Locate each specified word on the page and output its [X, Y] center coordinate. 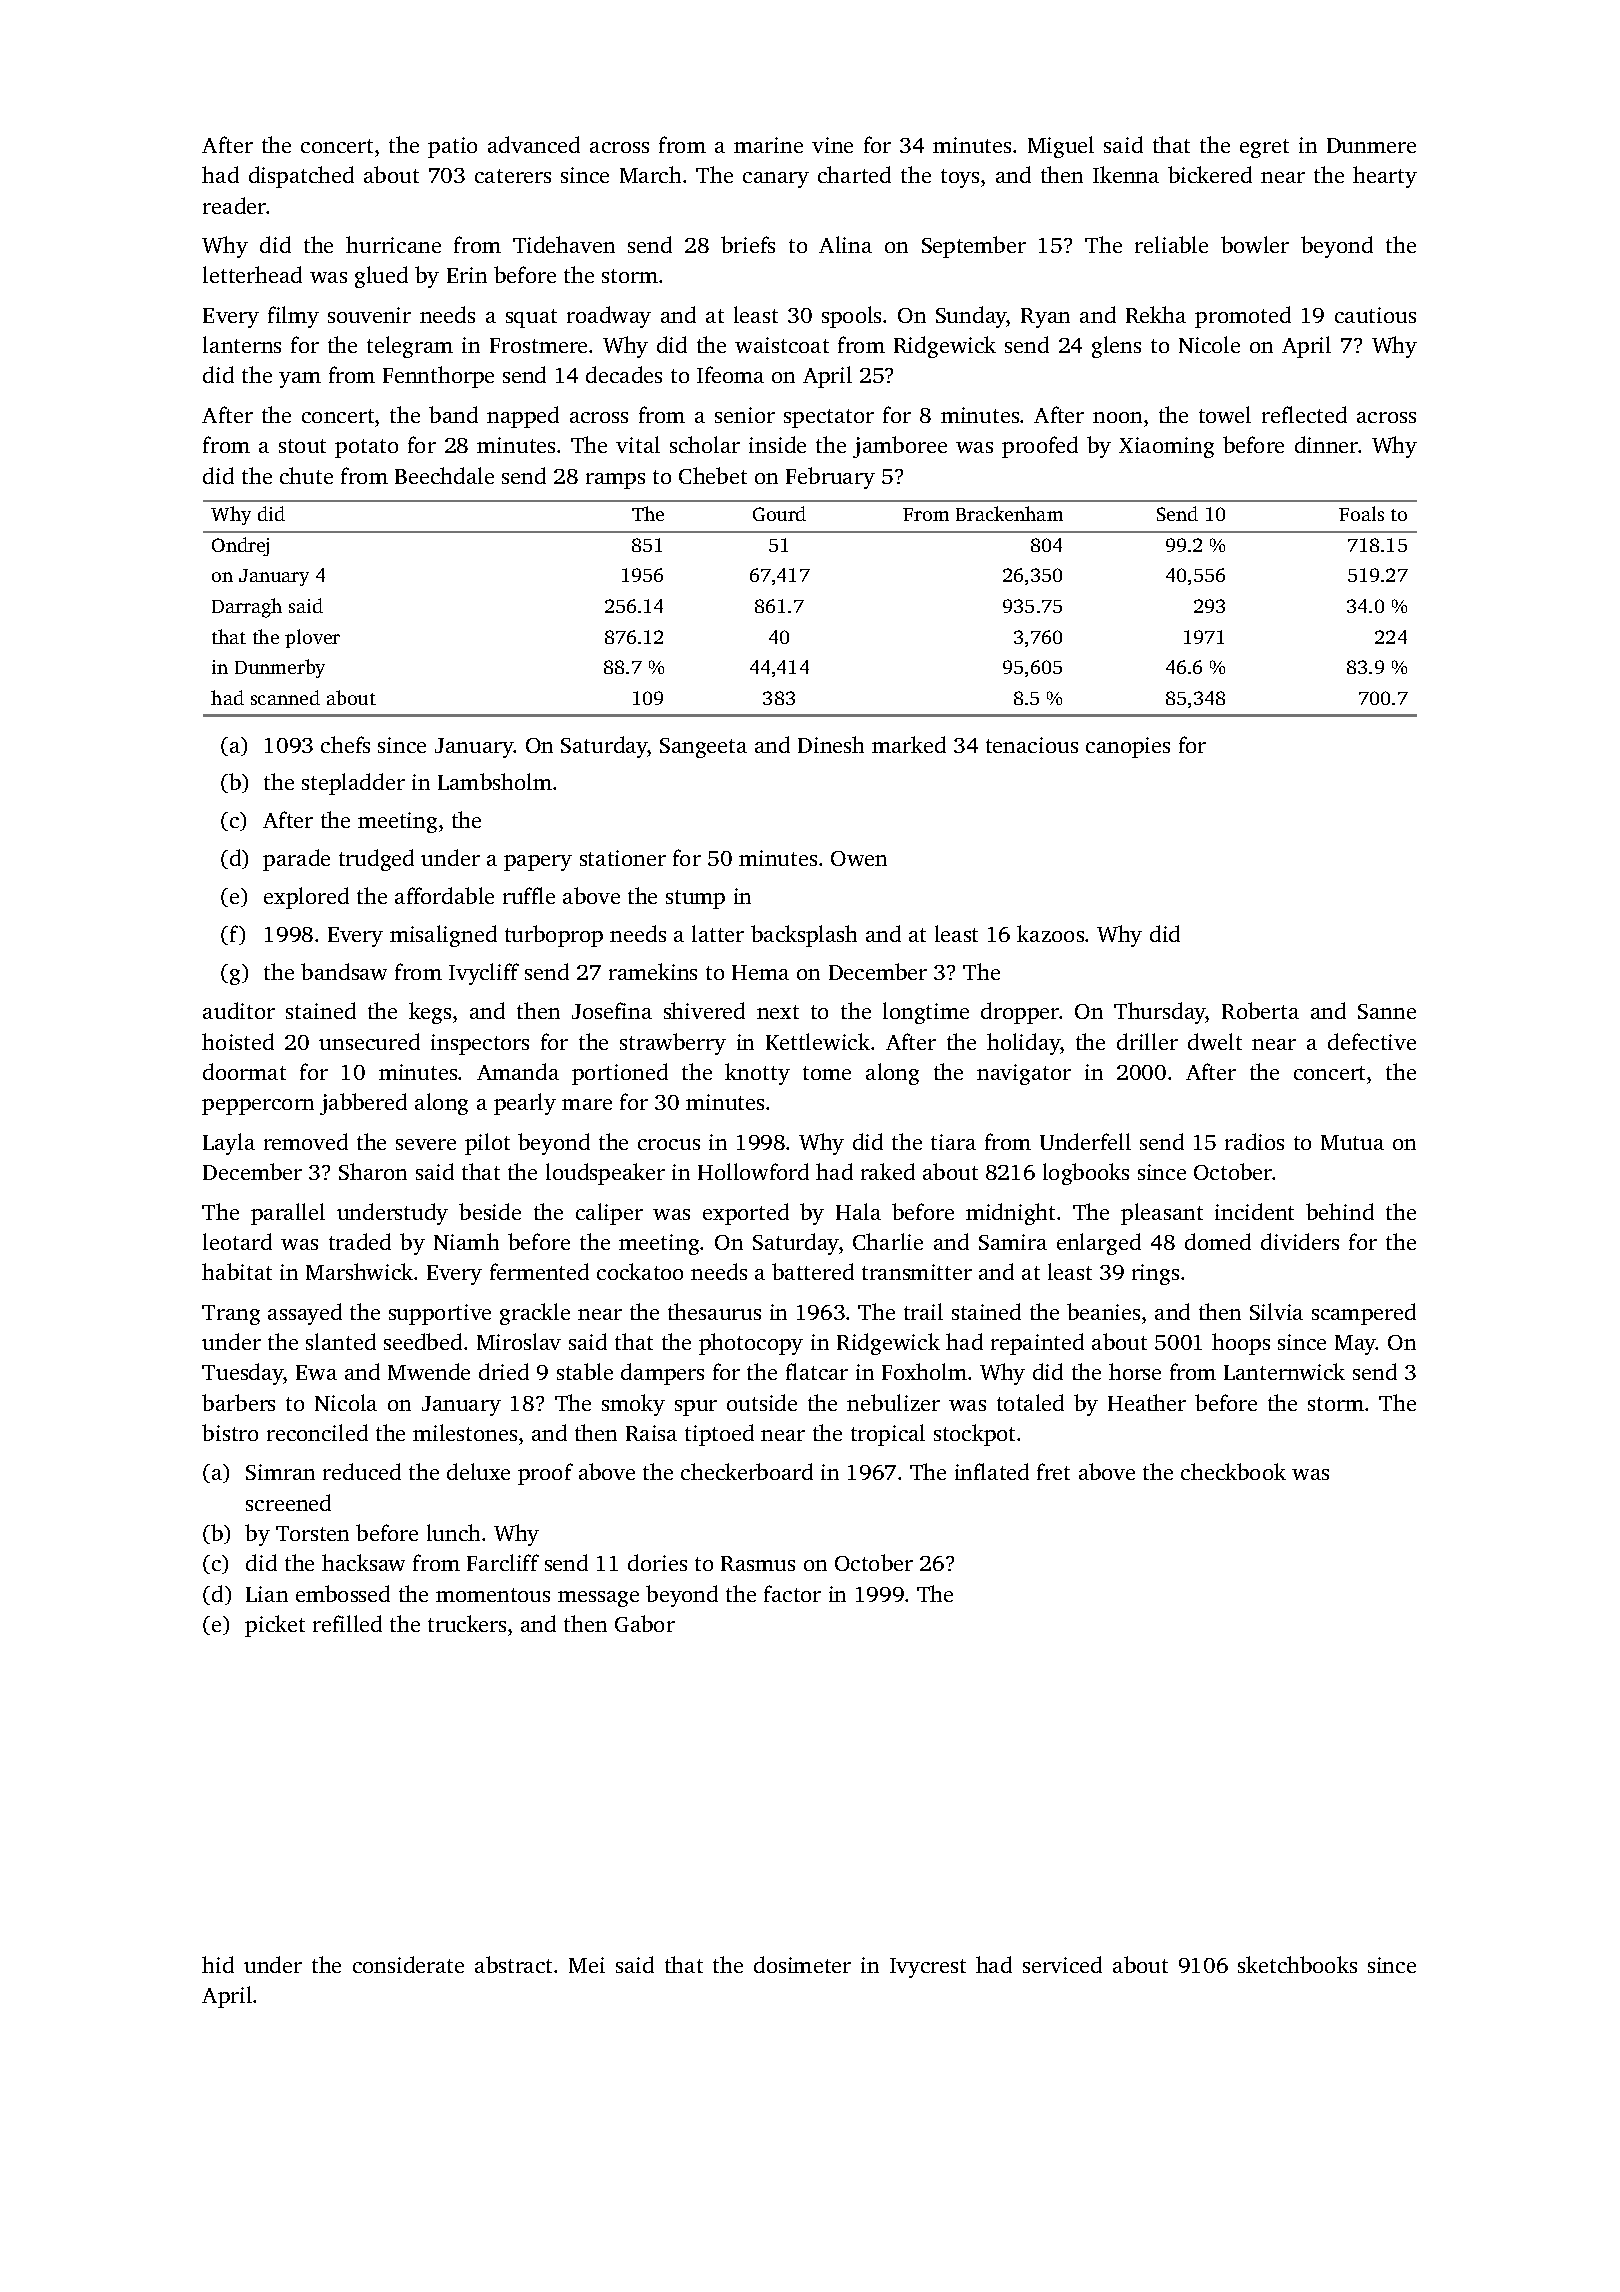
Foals [1361, 513]
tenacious [1032, 745]
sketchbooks [1297, 1964]
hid [218, 1964]
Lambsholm [495, 781]
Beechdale [444, 475]
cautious [1375, 315]
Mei [587, 1965]
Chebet [713, 475]
